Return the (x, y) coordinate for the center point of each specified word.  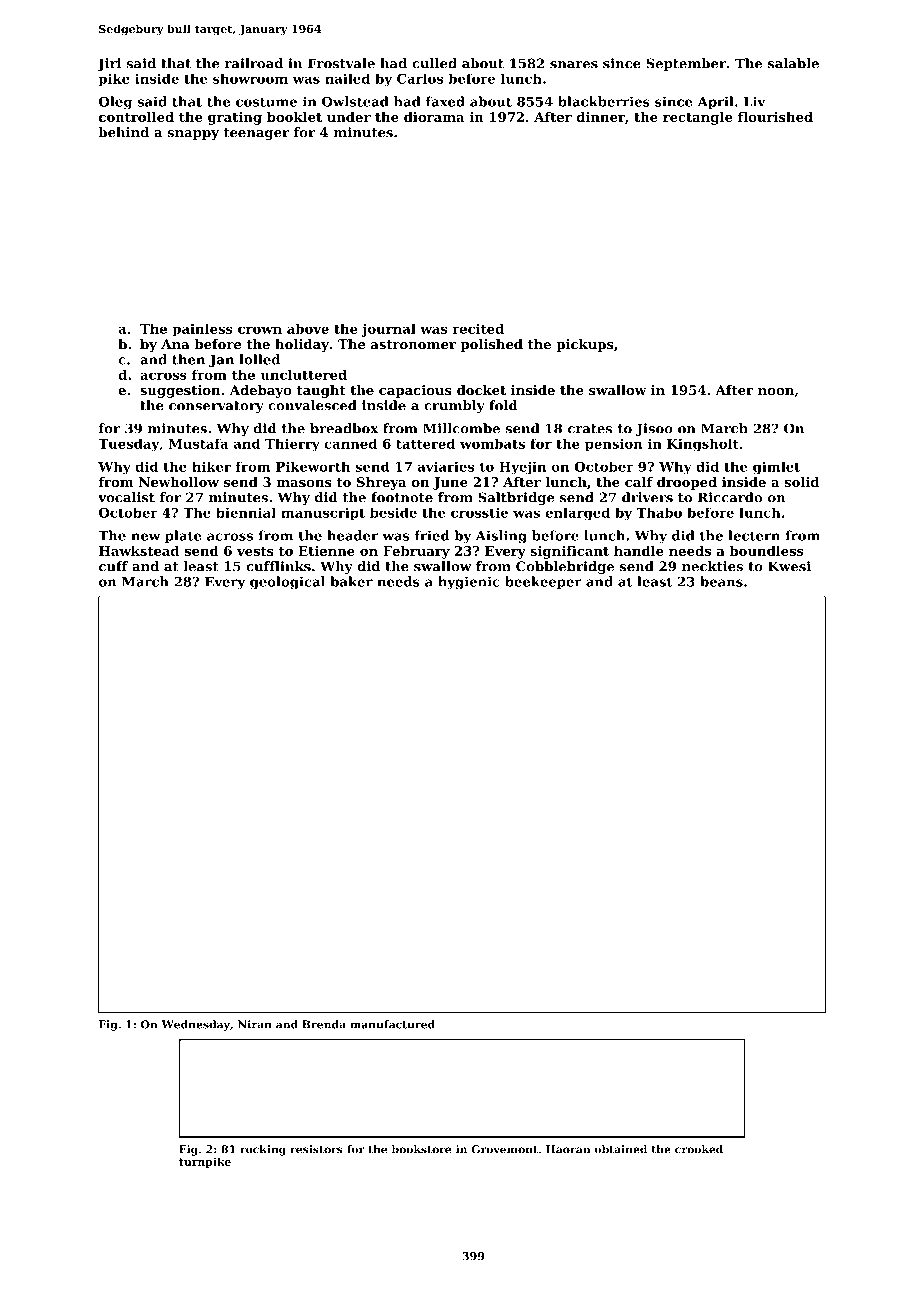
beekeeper (543, 582)
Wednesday (196, 1025)
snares (574, 65)
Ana (175, 344)
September (686, 64)
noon (776, 391)
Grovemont (504, 1149)
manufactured (392, 1024)
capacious (415, 391)
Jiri (109, 64)
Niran (255, 1024)
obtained (621, 1149)
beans (721, 581)
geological (287, 583)
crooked (699, 1149)
